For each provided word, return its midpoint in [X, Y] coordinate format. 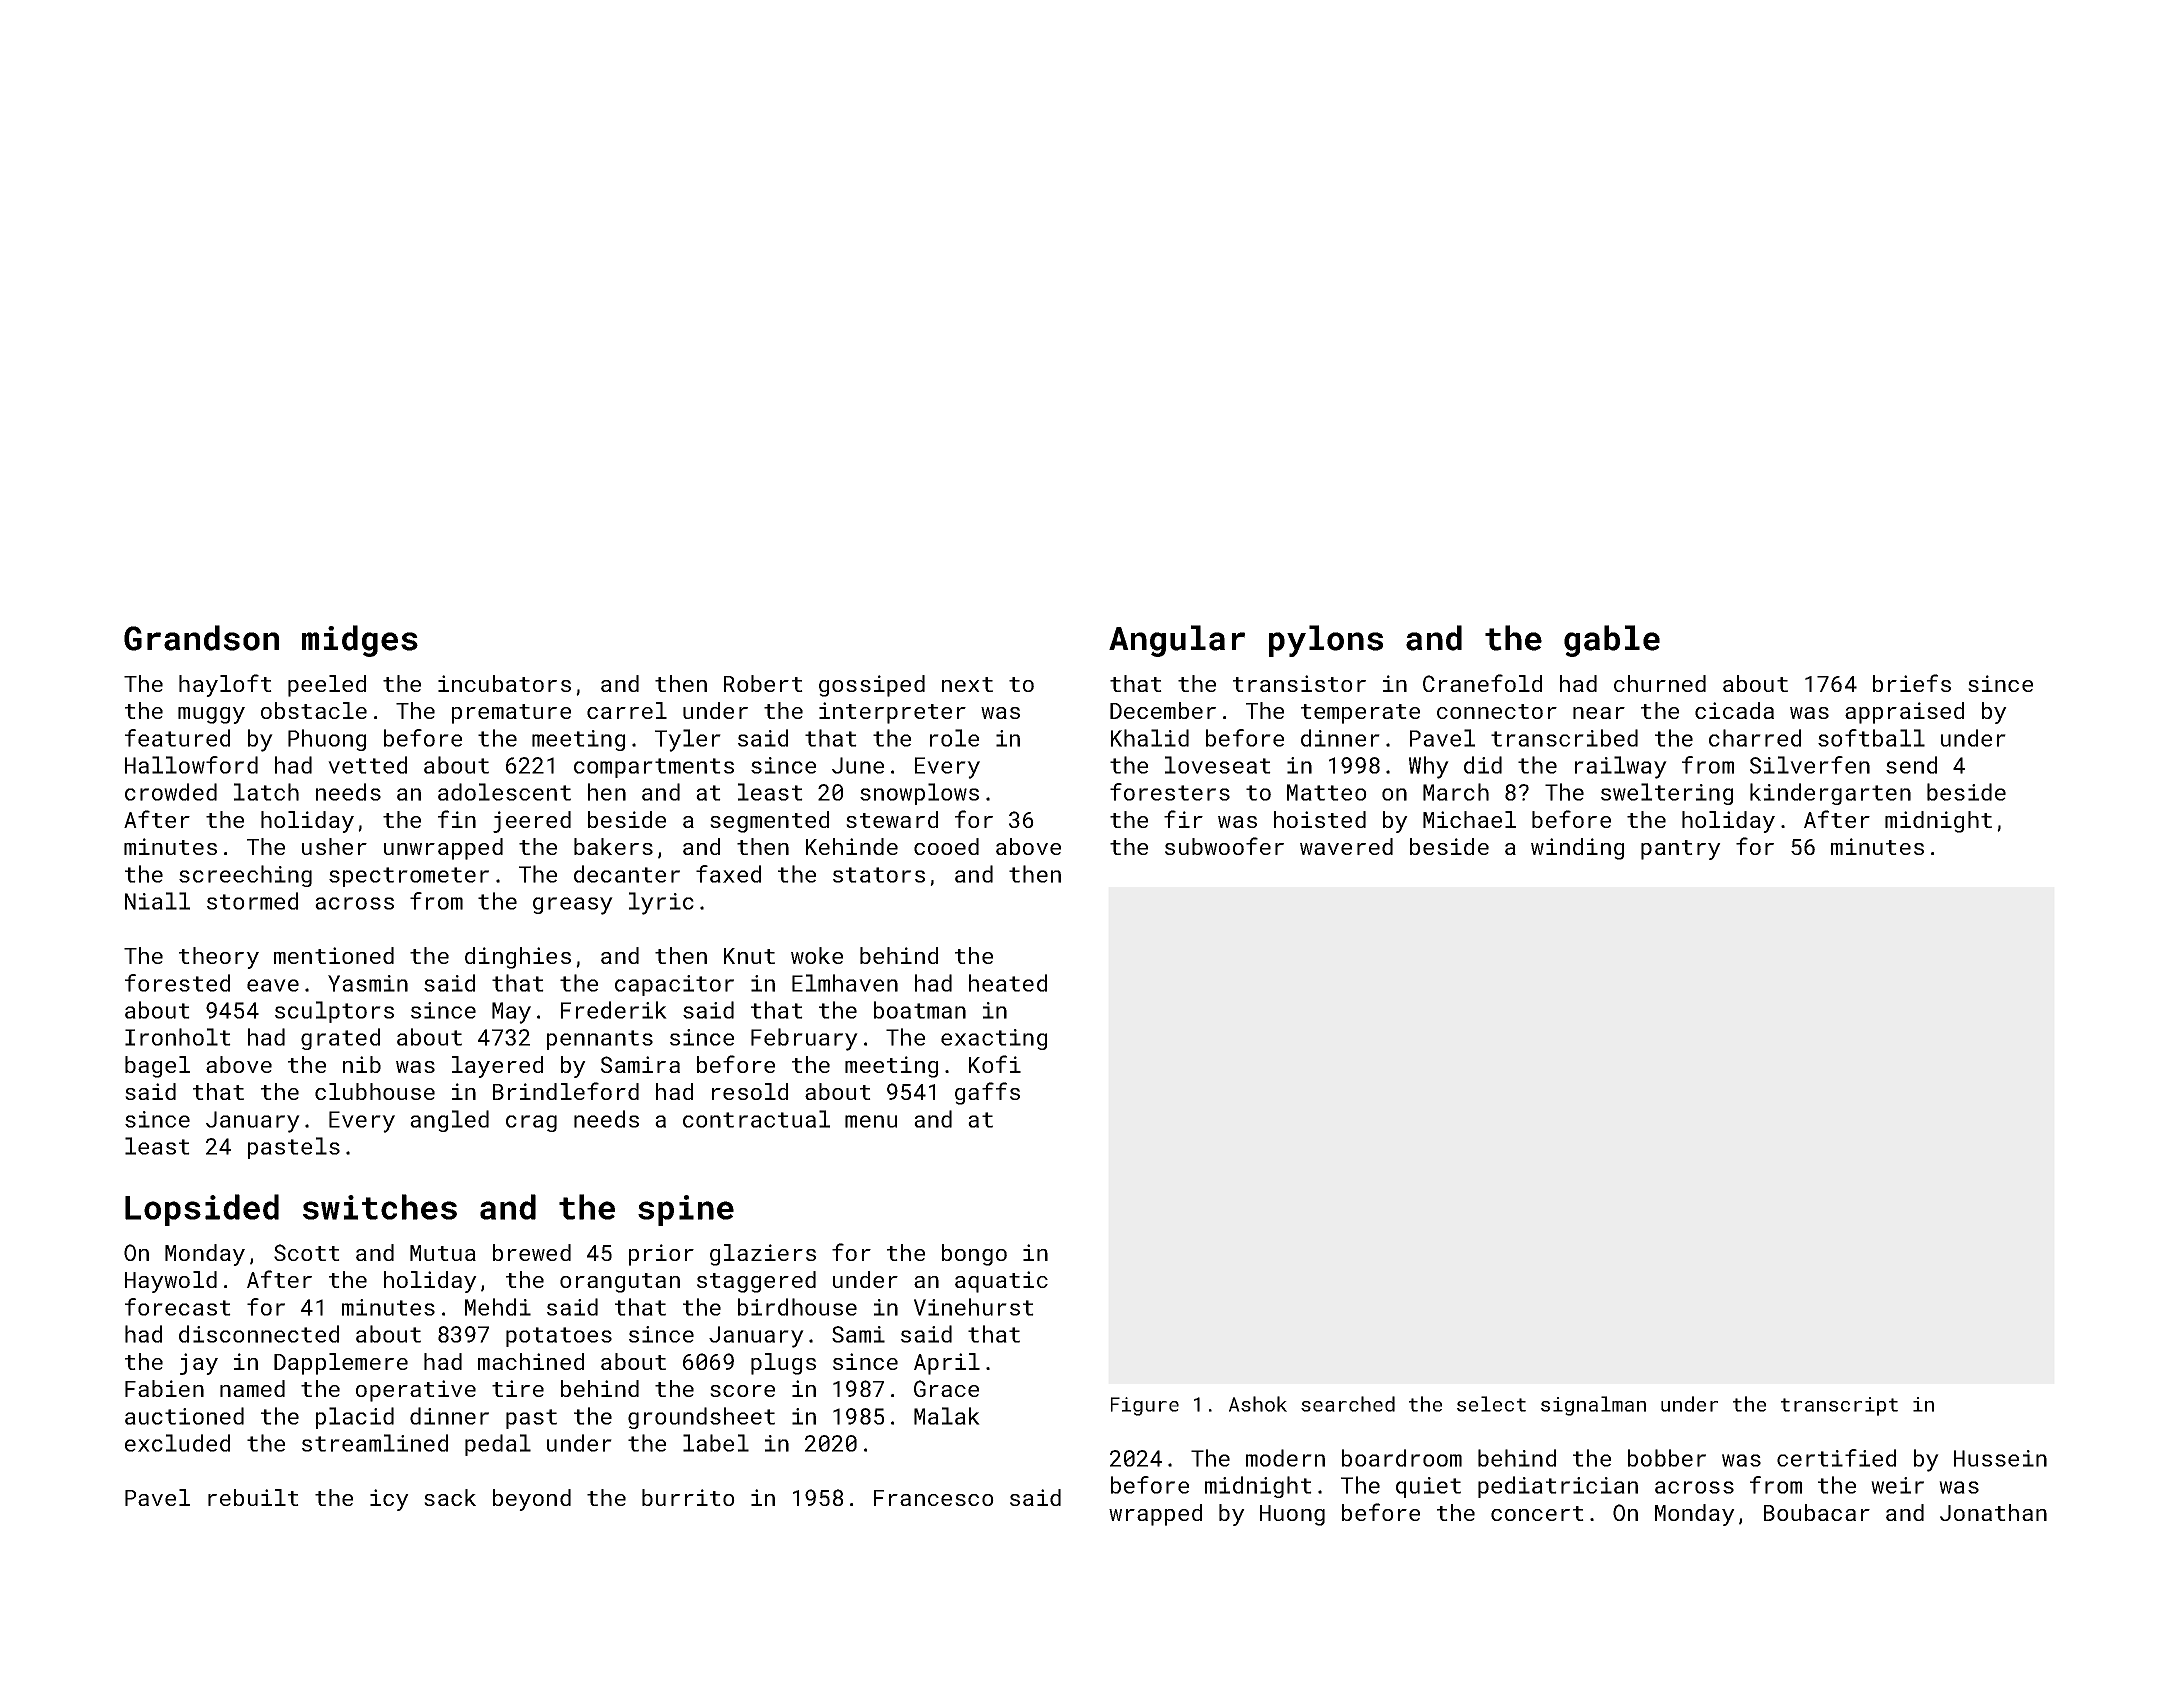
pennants [600, 1040]
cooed [946, 846]
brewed [532, 1252]
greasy [573, 906]
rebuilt [253, 1497]
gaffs [987, 1093]
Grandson [201, 638]
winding [1577, 849]
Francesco [934, 1498]
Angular [1177, 641]
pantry [1681, 850]
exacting [994, 1039]
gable [1612, 641]
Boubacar [1817, 1512]
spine [686, 1210]
